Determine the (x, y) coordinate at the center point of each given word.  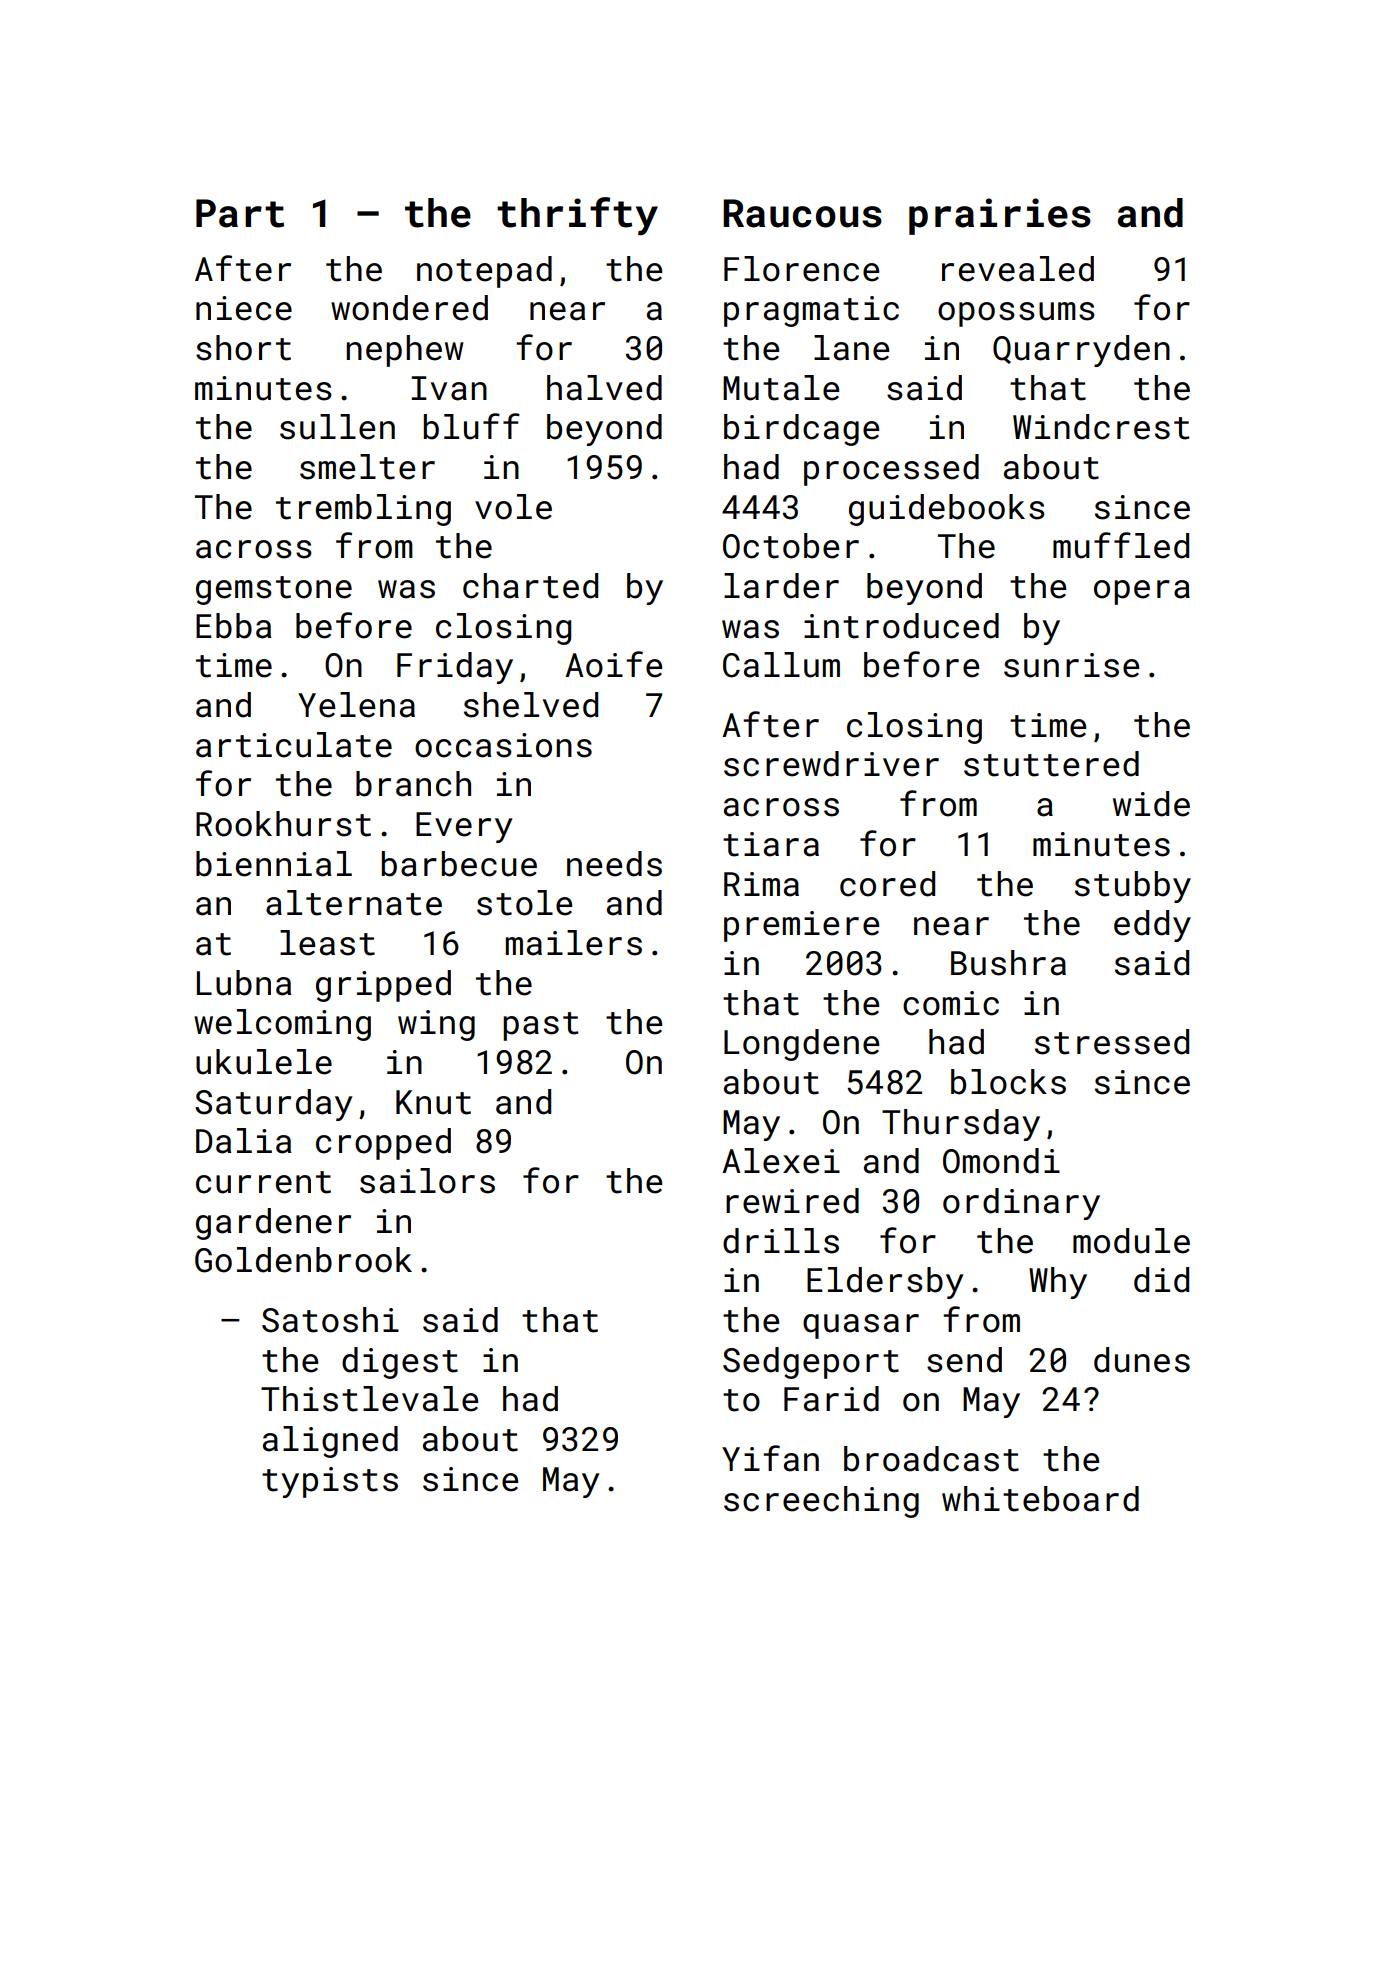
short (243, 348)
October (791, 546)
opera (1142, 592)
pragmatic (811, 311)
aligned (330, 1442)
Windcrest (1101, 427)
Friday (455, 668)
